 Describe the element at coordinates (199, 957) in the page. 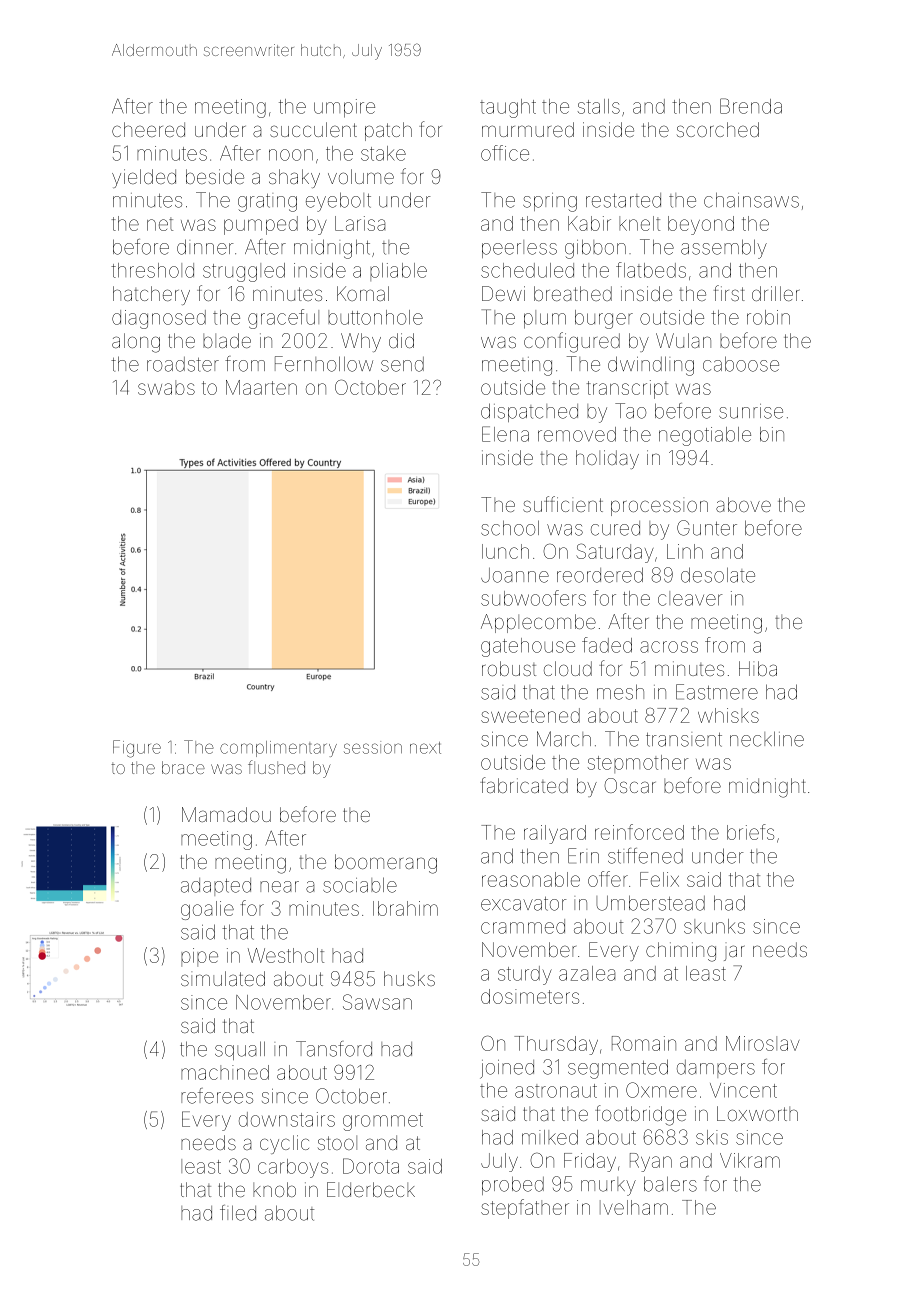

I see `pipe` at that location.
